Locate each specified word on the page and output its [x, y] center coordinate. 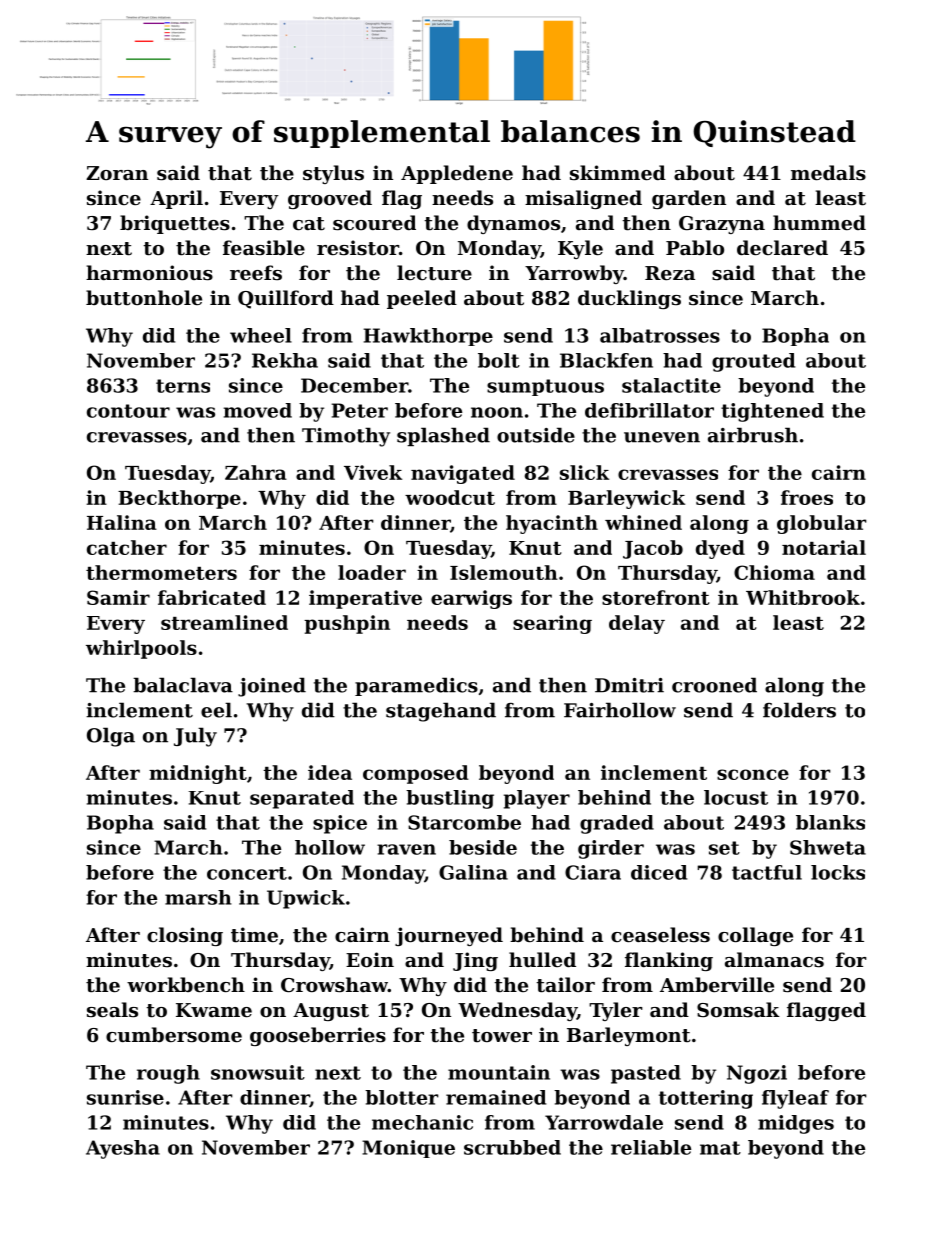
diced [659, 872]
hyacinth [552, 524]
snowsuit [258, 1072]
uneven [662, 437]
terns [183, 386]
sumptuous [545, 387]
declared [782, 247]
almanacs [774, 959]
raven [406, 849]
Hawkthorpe [428, 337]
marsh [198, 897]
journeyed [449, 936]
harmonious [149, 273]
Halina [122, 522]
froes [807, 497]
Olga [111, 737]
